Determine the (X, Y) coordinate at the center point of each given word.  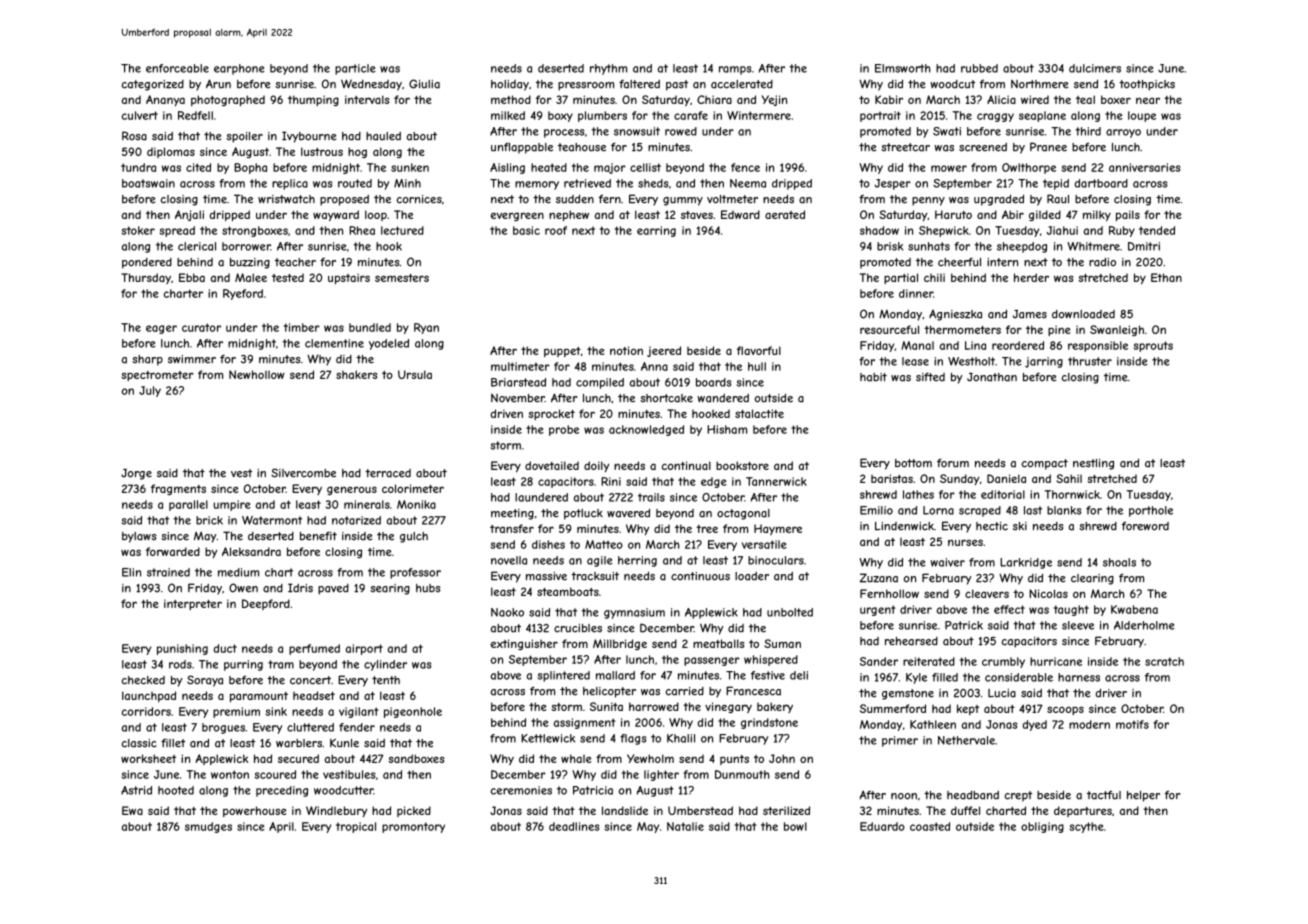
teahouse (582, 147)
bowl (795, 826)
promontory (413, 827)
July (150, 391)
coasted (930, 826)
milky (1097, 216)
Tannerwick (776, 481)
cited (198, 167)
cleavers (987, 593)
